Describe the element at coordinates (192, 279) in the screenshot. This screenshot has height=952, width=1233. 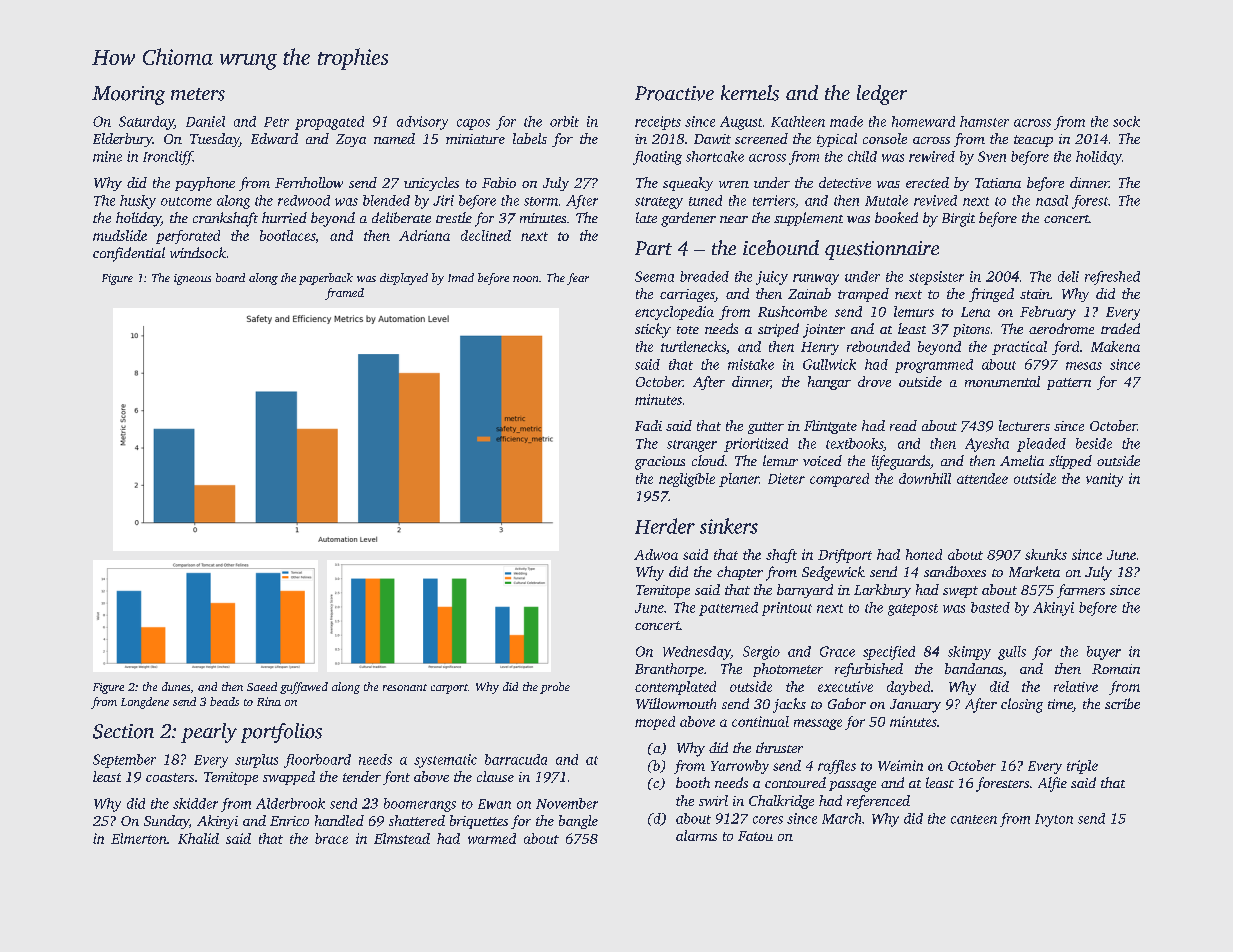
I see `igneous` at that location.
